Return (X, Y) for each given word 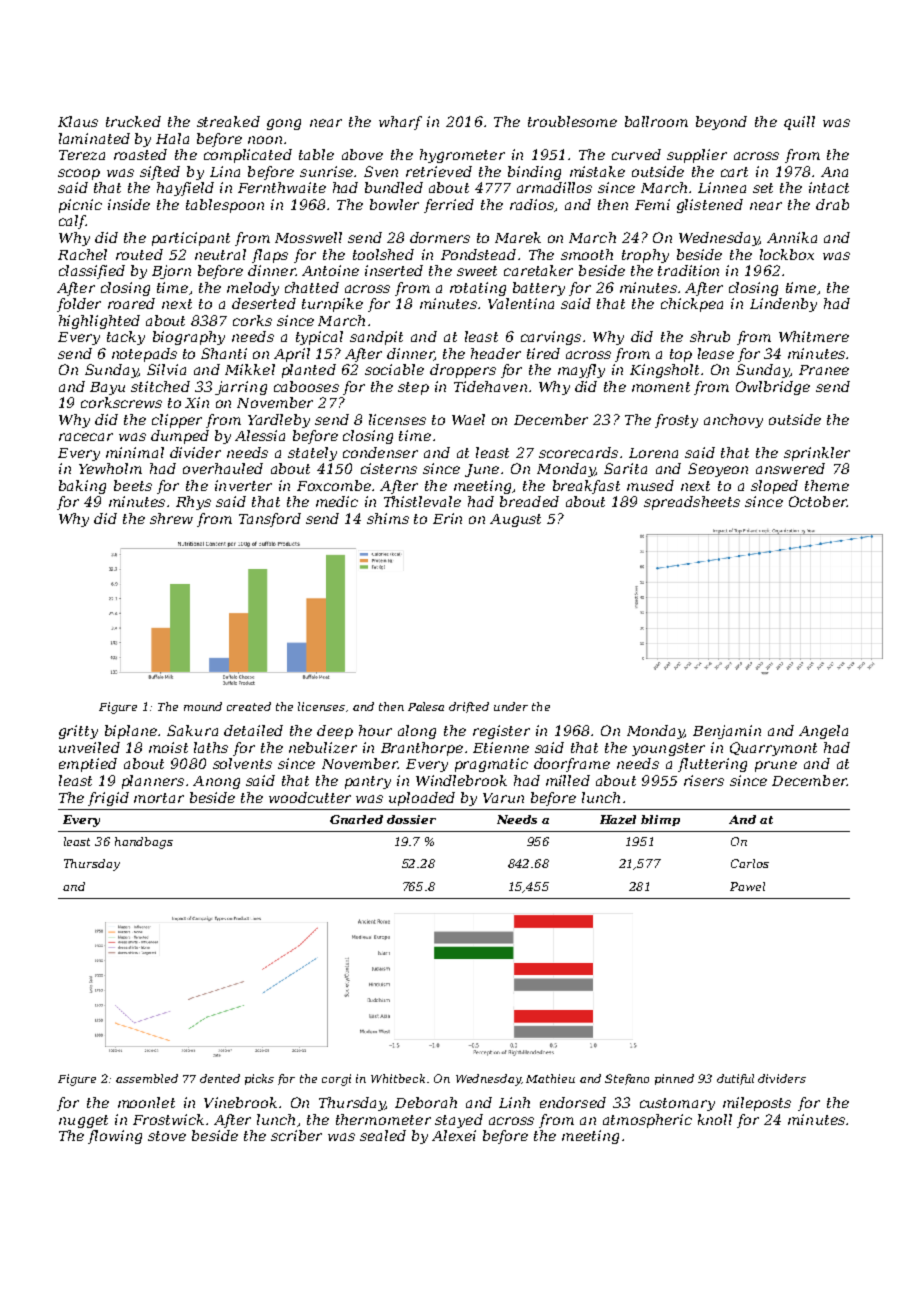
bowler (394, 204)
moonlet (146, 1102)
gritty (78, 732)
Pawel (747, 886)
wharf (400, 123)
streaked (228, 121)
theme (827, 485)
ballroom (656, 121)
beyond (721, 123)
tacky (126, 338)
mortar (159, 798)
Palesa (426, 706)
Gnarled (356, 819)
